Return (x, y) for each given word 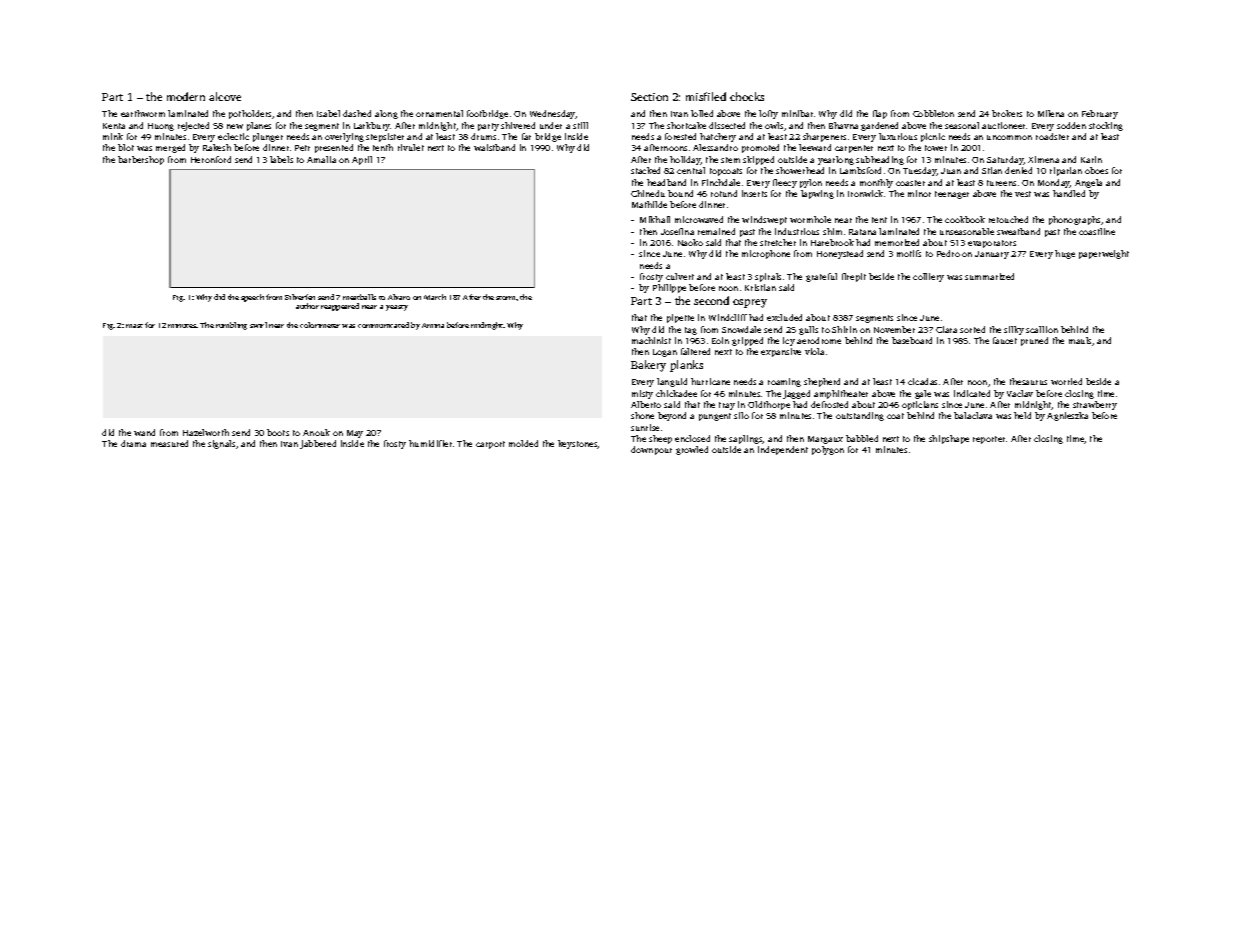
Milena (1051, 113)
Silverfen (300, 297)
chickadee (676, 393)
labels (281, 159)
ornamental (439, 113)
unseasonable (967, 231)
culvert (680, 276)
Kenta (114, 126)
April (362, 160)
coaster (910, 183)
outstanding (860, 416)
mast (134, 326)
